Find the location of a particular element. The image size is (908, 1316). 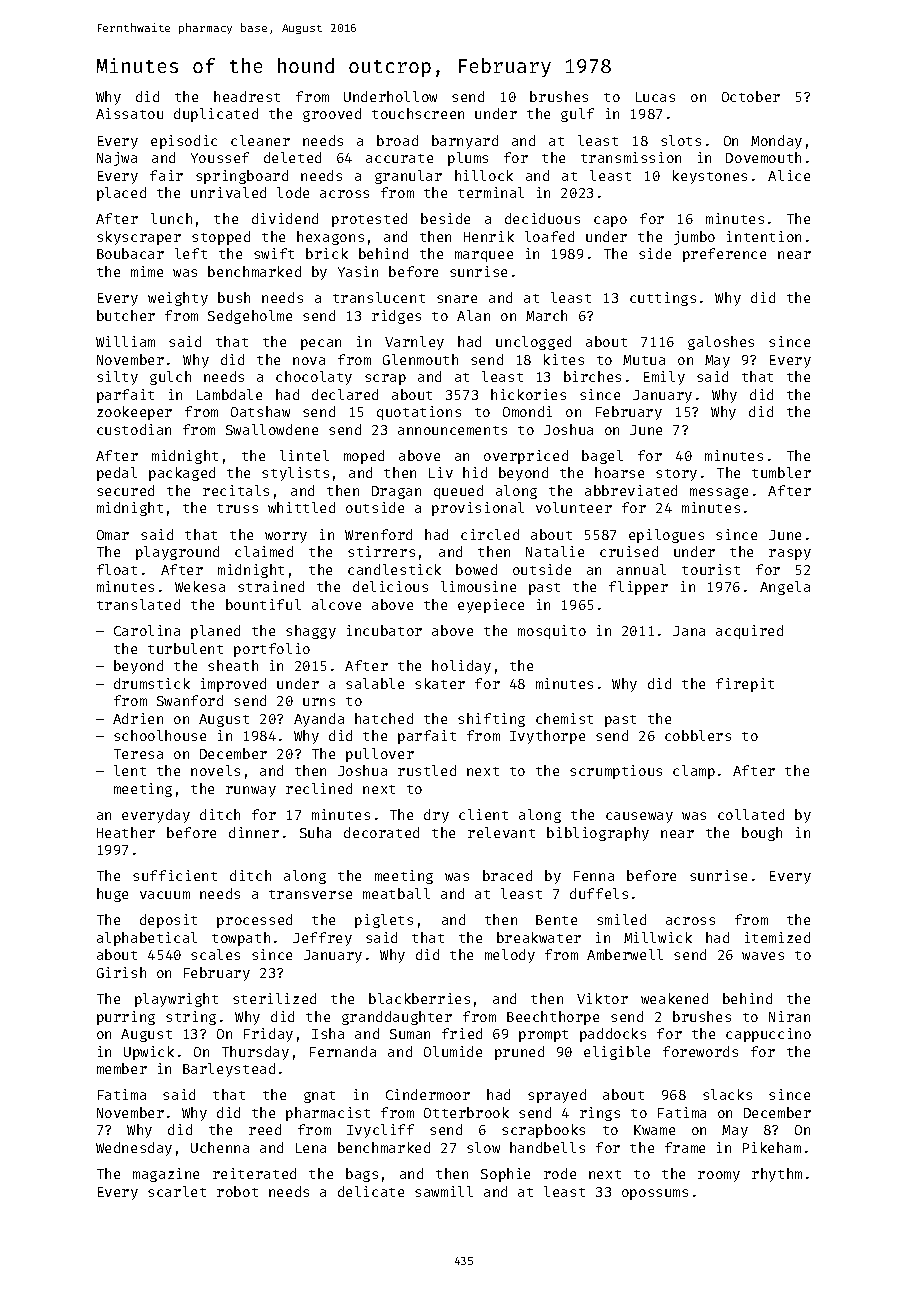

causeway is located at coordinates (639, 817).
